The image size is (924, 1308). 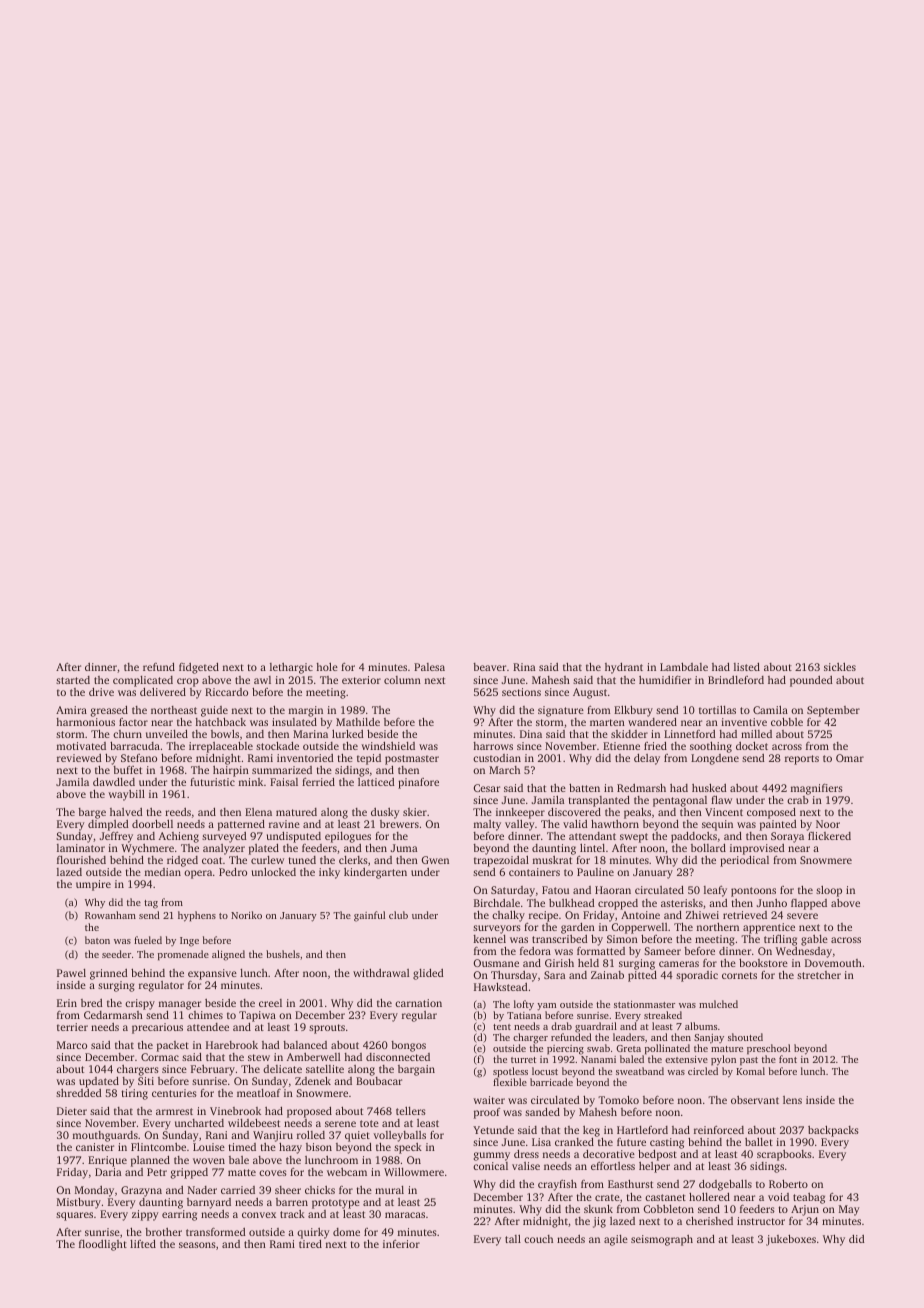 I want to click on started, so click(x=73, y=680).
